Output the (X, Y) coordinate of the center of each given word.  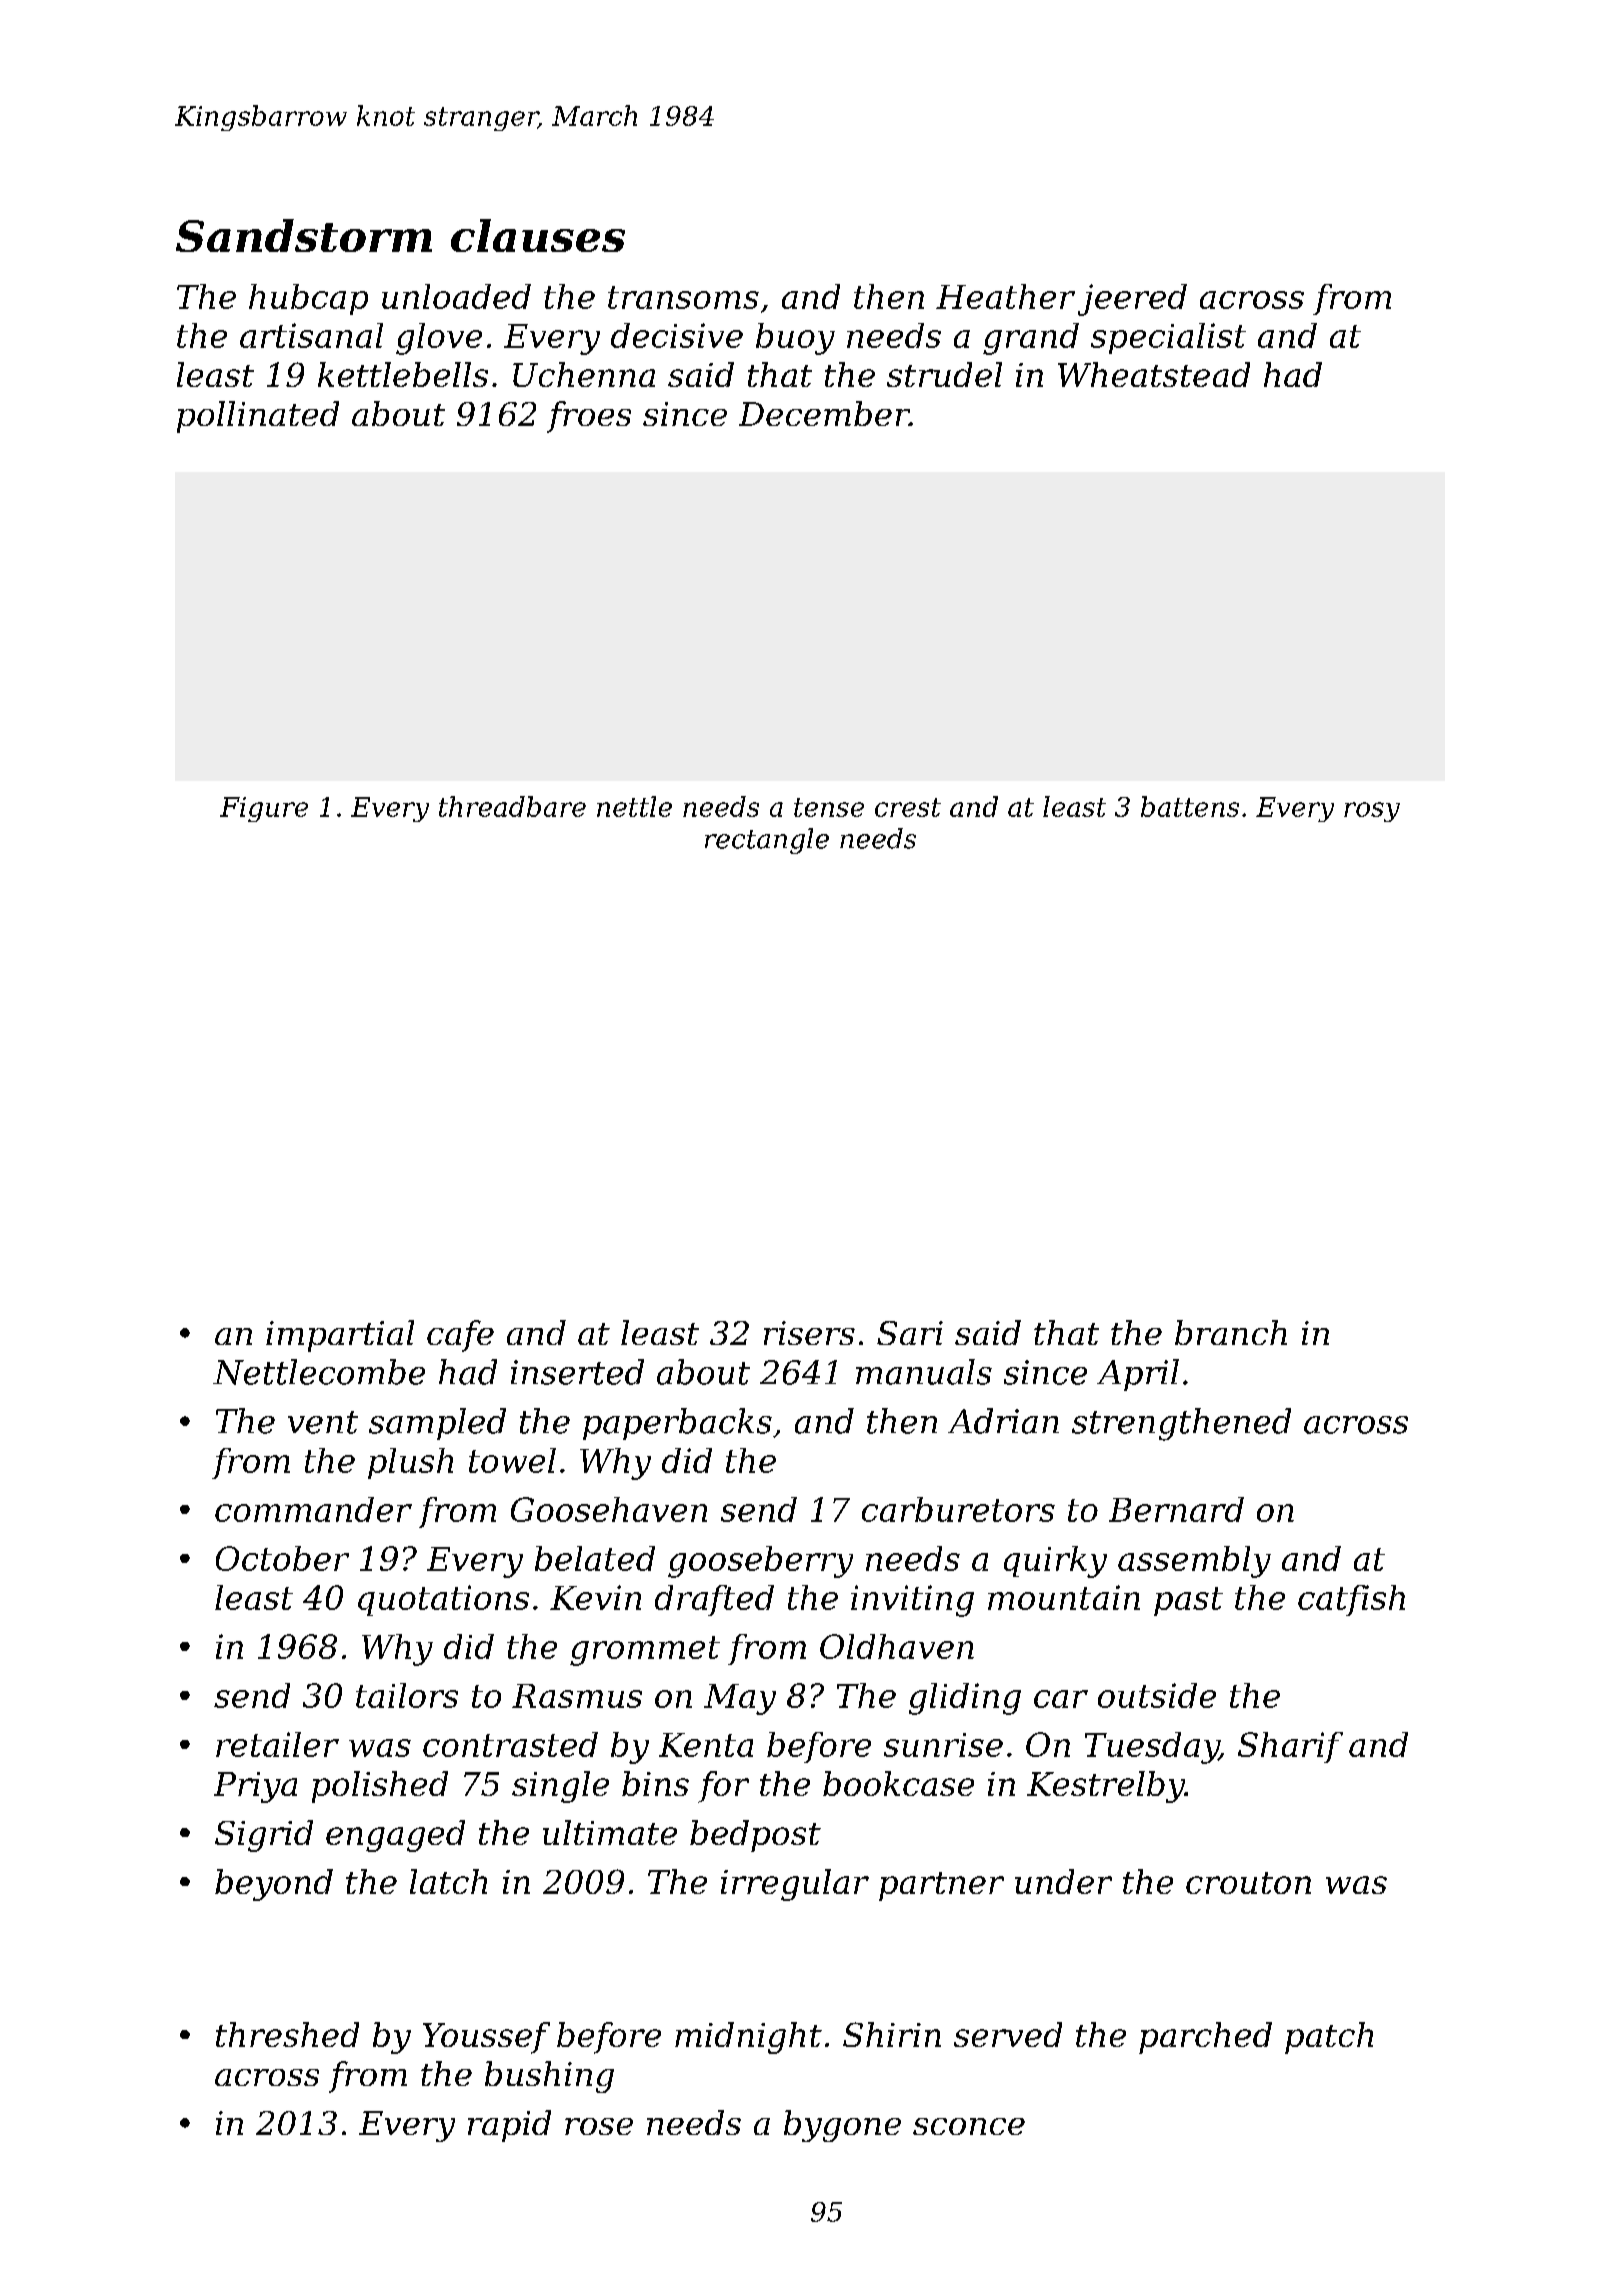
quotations (443, 1600)
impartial (340, 1336)
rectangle (767, 841)
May (740, 1699)
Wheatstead (1154, 374)
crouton (1248, 1883)
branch (1231, 1332)
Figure (264, 809)
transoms (683, 297)
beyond (274, 1885)
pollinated (258, 417)
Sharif (1290, 1747)
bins (655, 1783)
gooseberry (760, 1562)
